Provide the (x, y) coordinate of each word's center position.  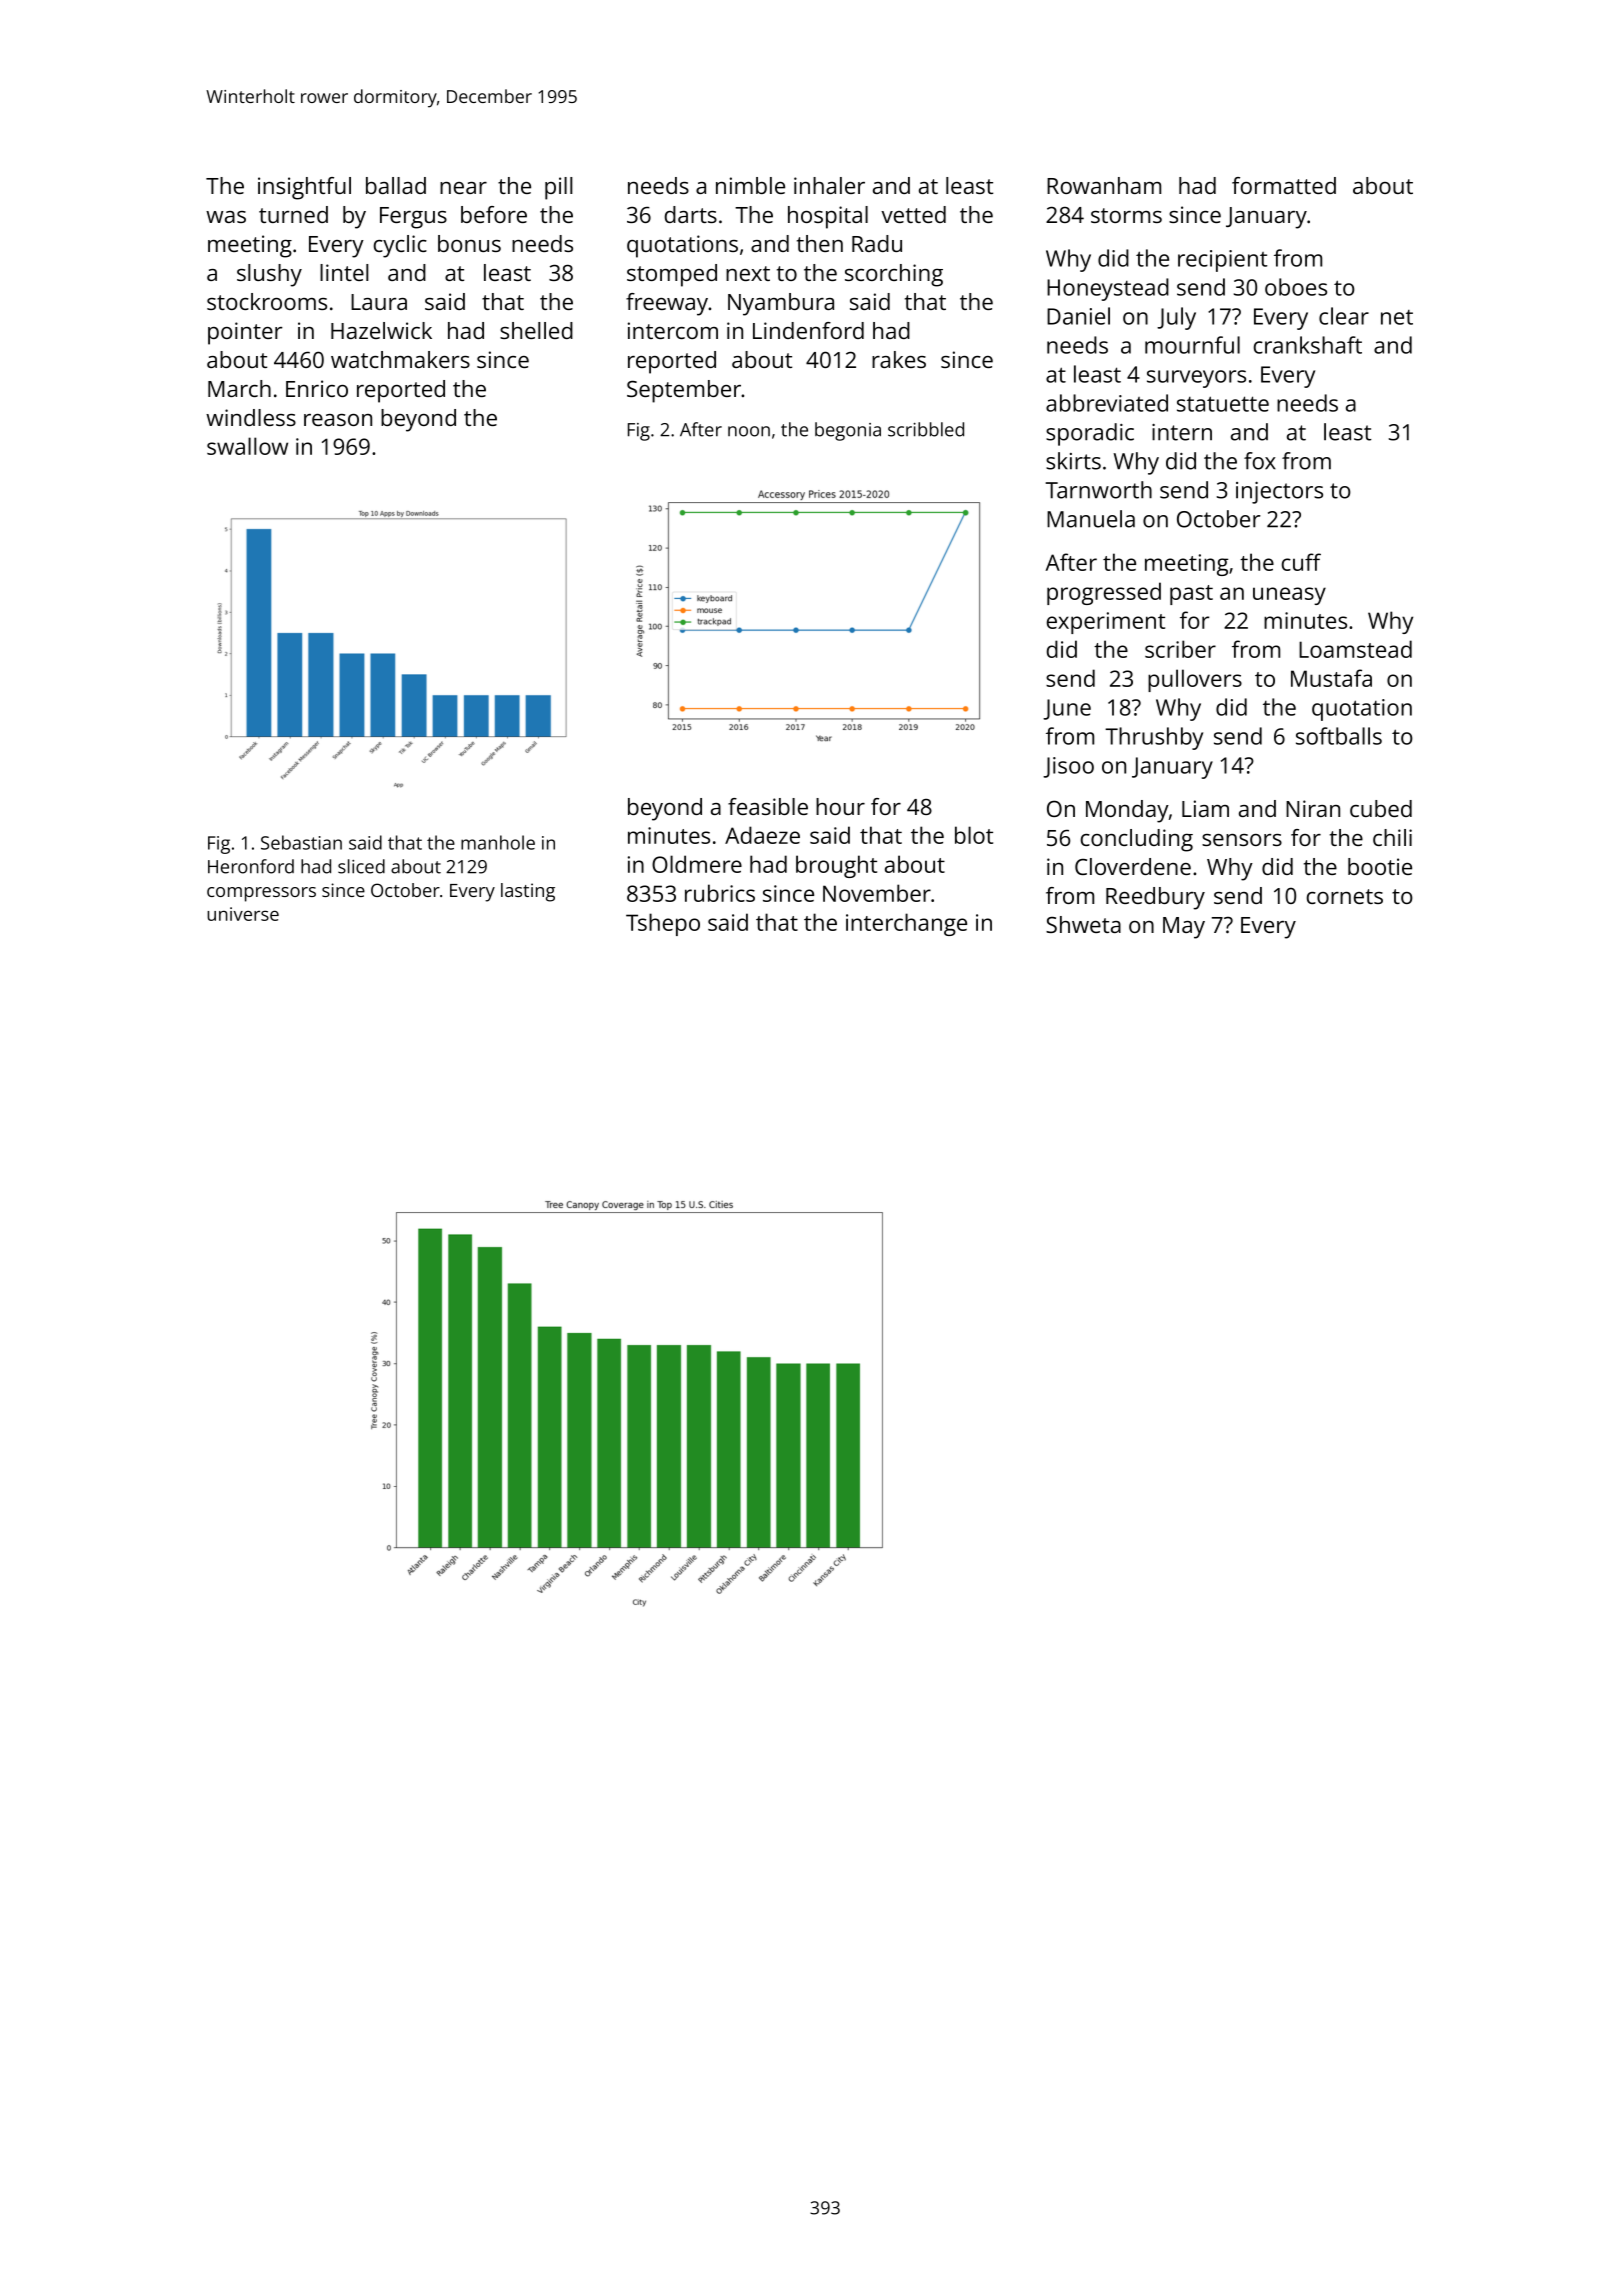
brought (836, 866)
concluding (1137, 840)
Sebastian (301, 842)
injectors (1279, 493)
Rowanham (1104, 185)
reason (338, 420)
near (463, 188)
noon (749, 431)
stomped (672, 275)
